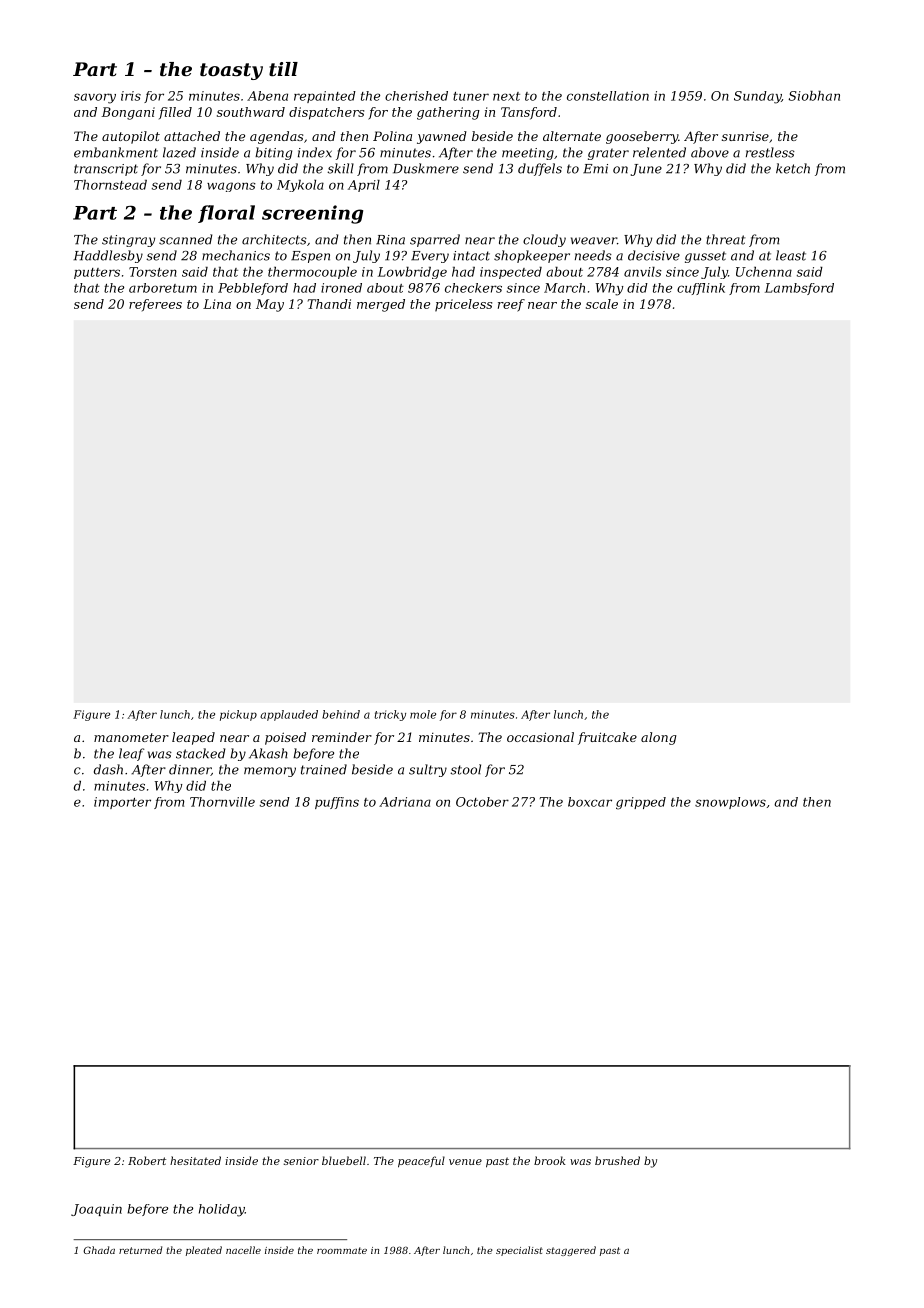  Describe the element at coordinates (195, 1160) in the page. I see `hesitated` at that location.
